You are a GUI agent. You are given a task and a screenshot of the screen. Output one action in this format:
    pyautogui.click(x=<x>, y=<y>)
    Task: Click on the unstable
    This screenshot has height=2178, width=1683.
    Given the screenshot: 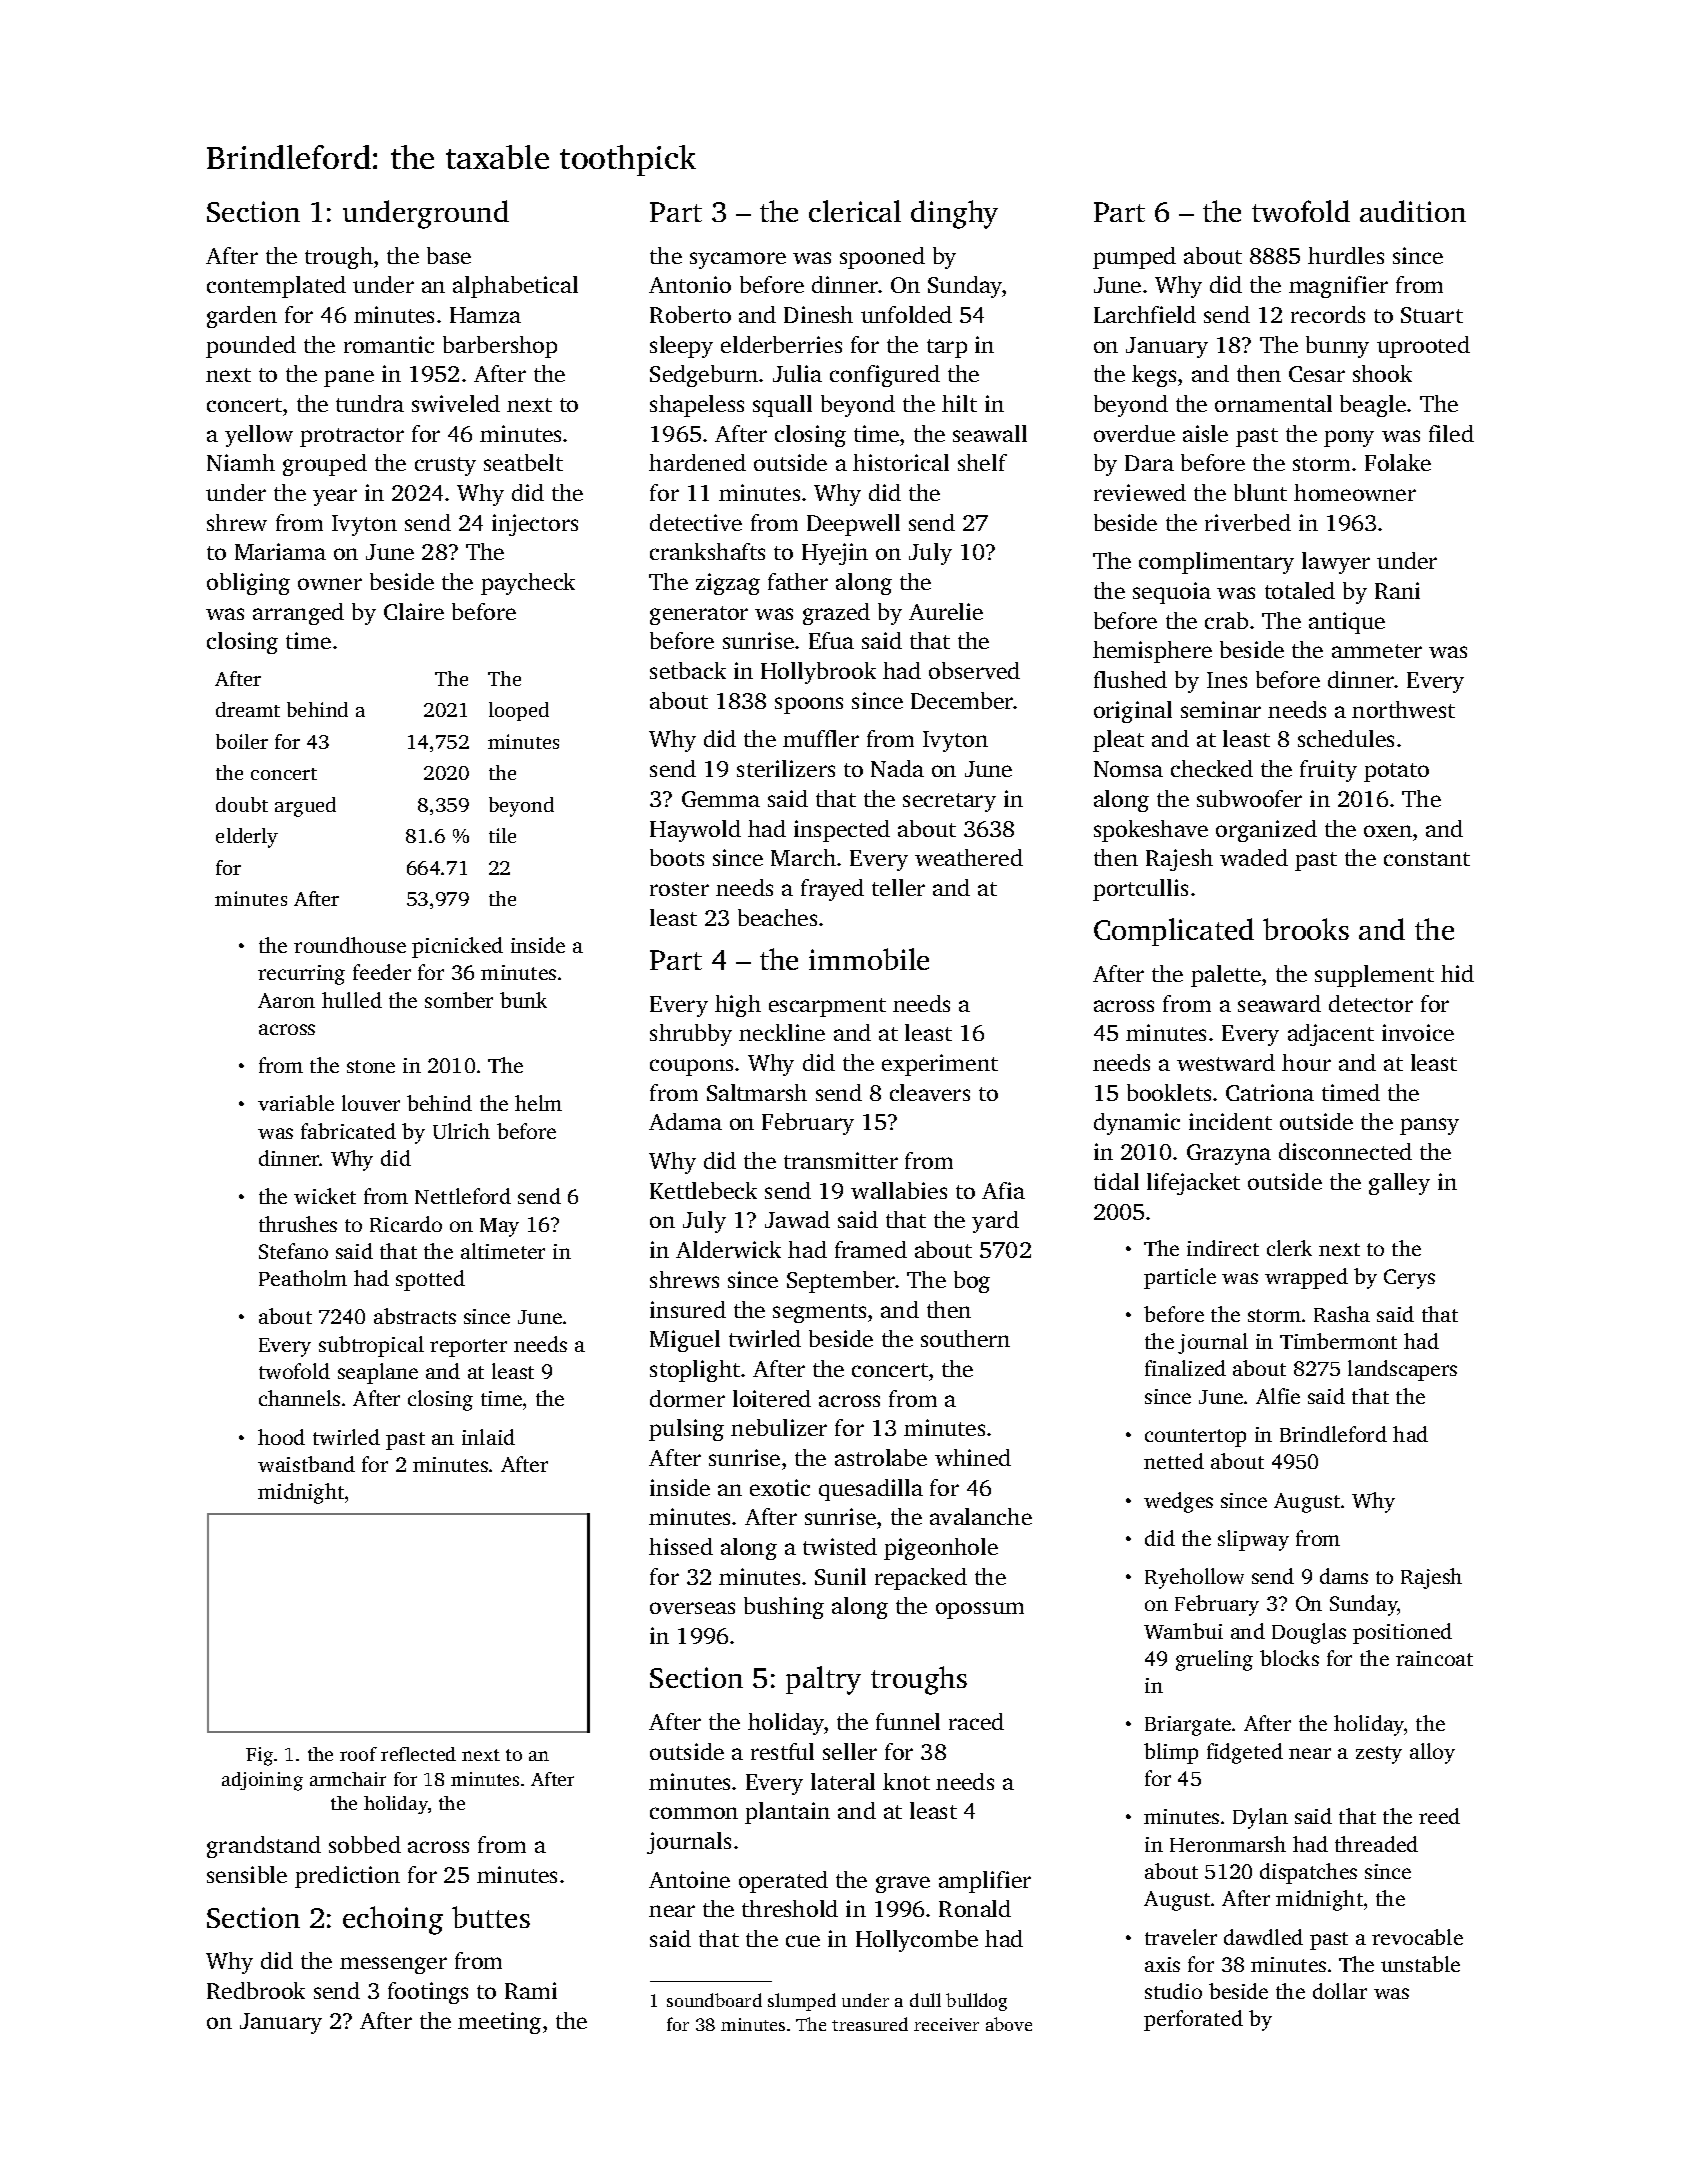 What is the action you would take?
    pyautogui.click(x=1420, y=1964)
